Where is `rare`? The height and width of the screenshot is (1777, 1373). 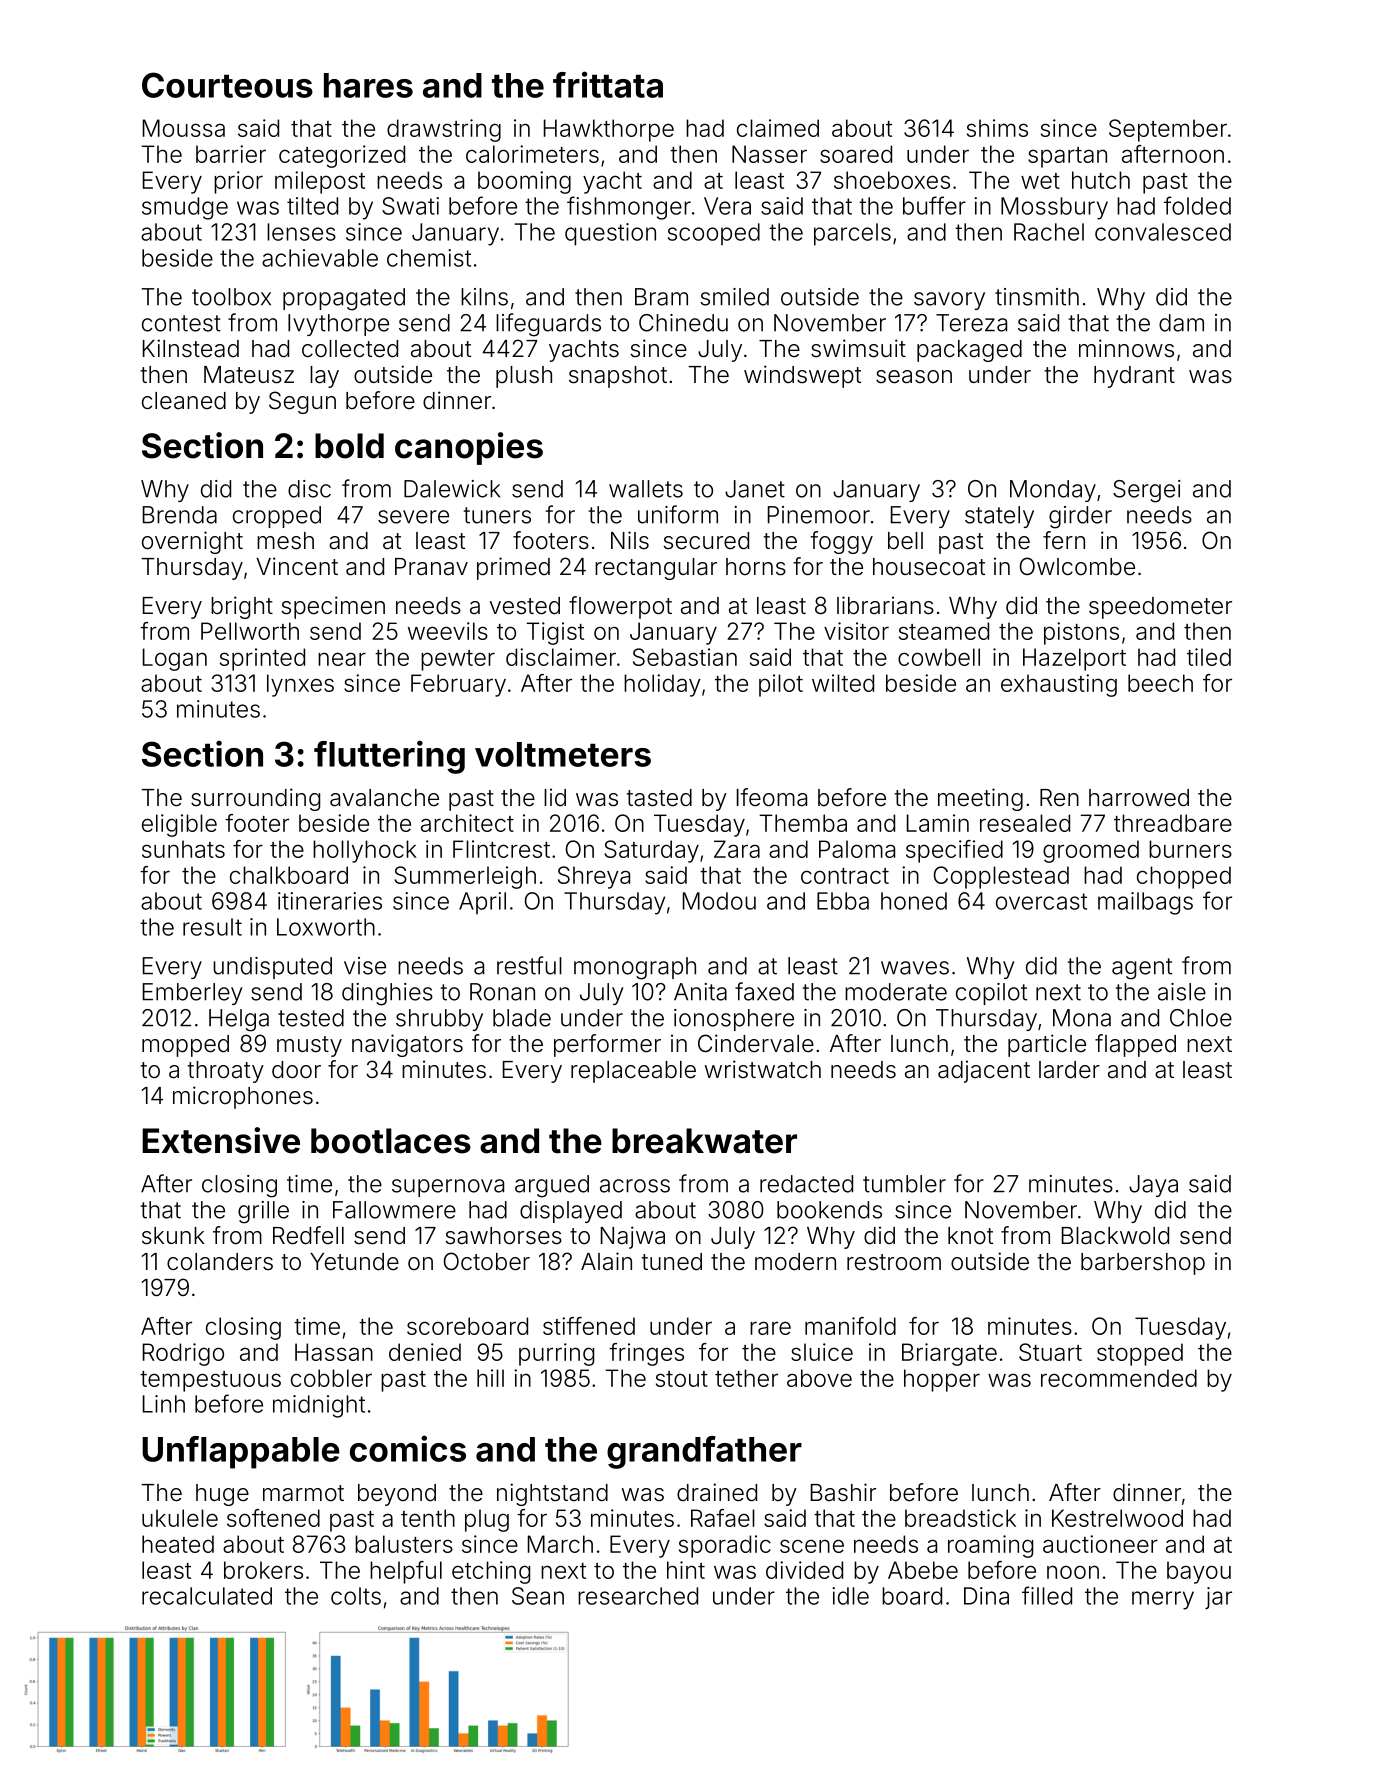
rare is located at coordinates (770, 1328).
